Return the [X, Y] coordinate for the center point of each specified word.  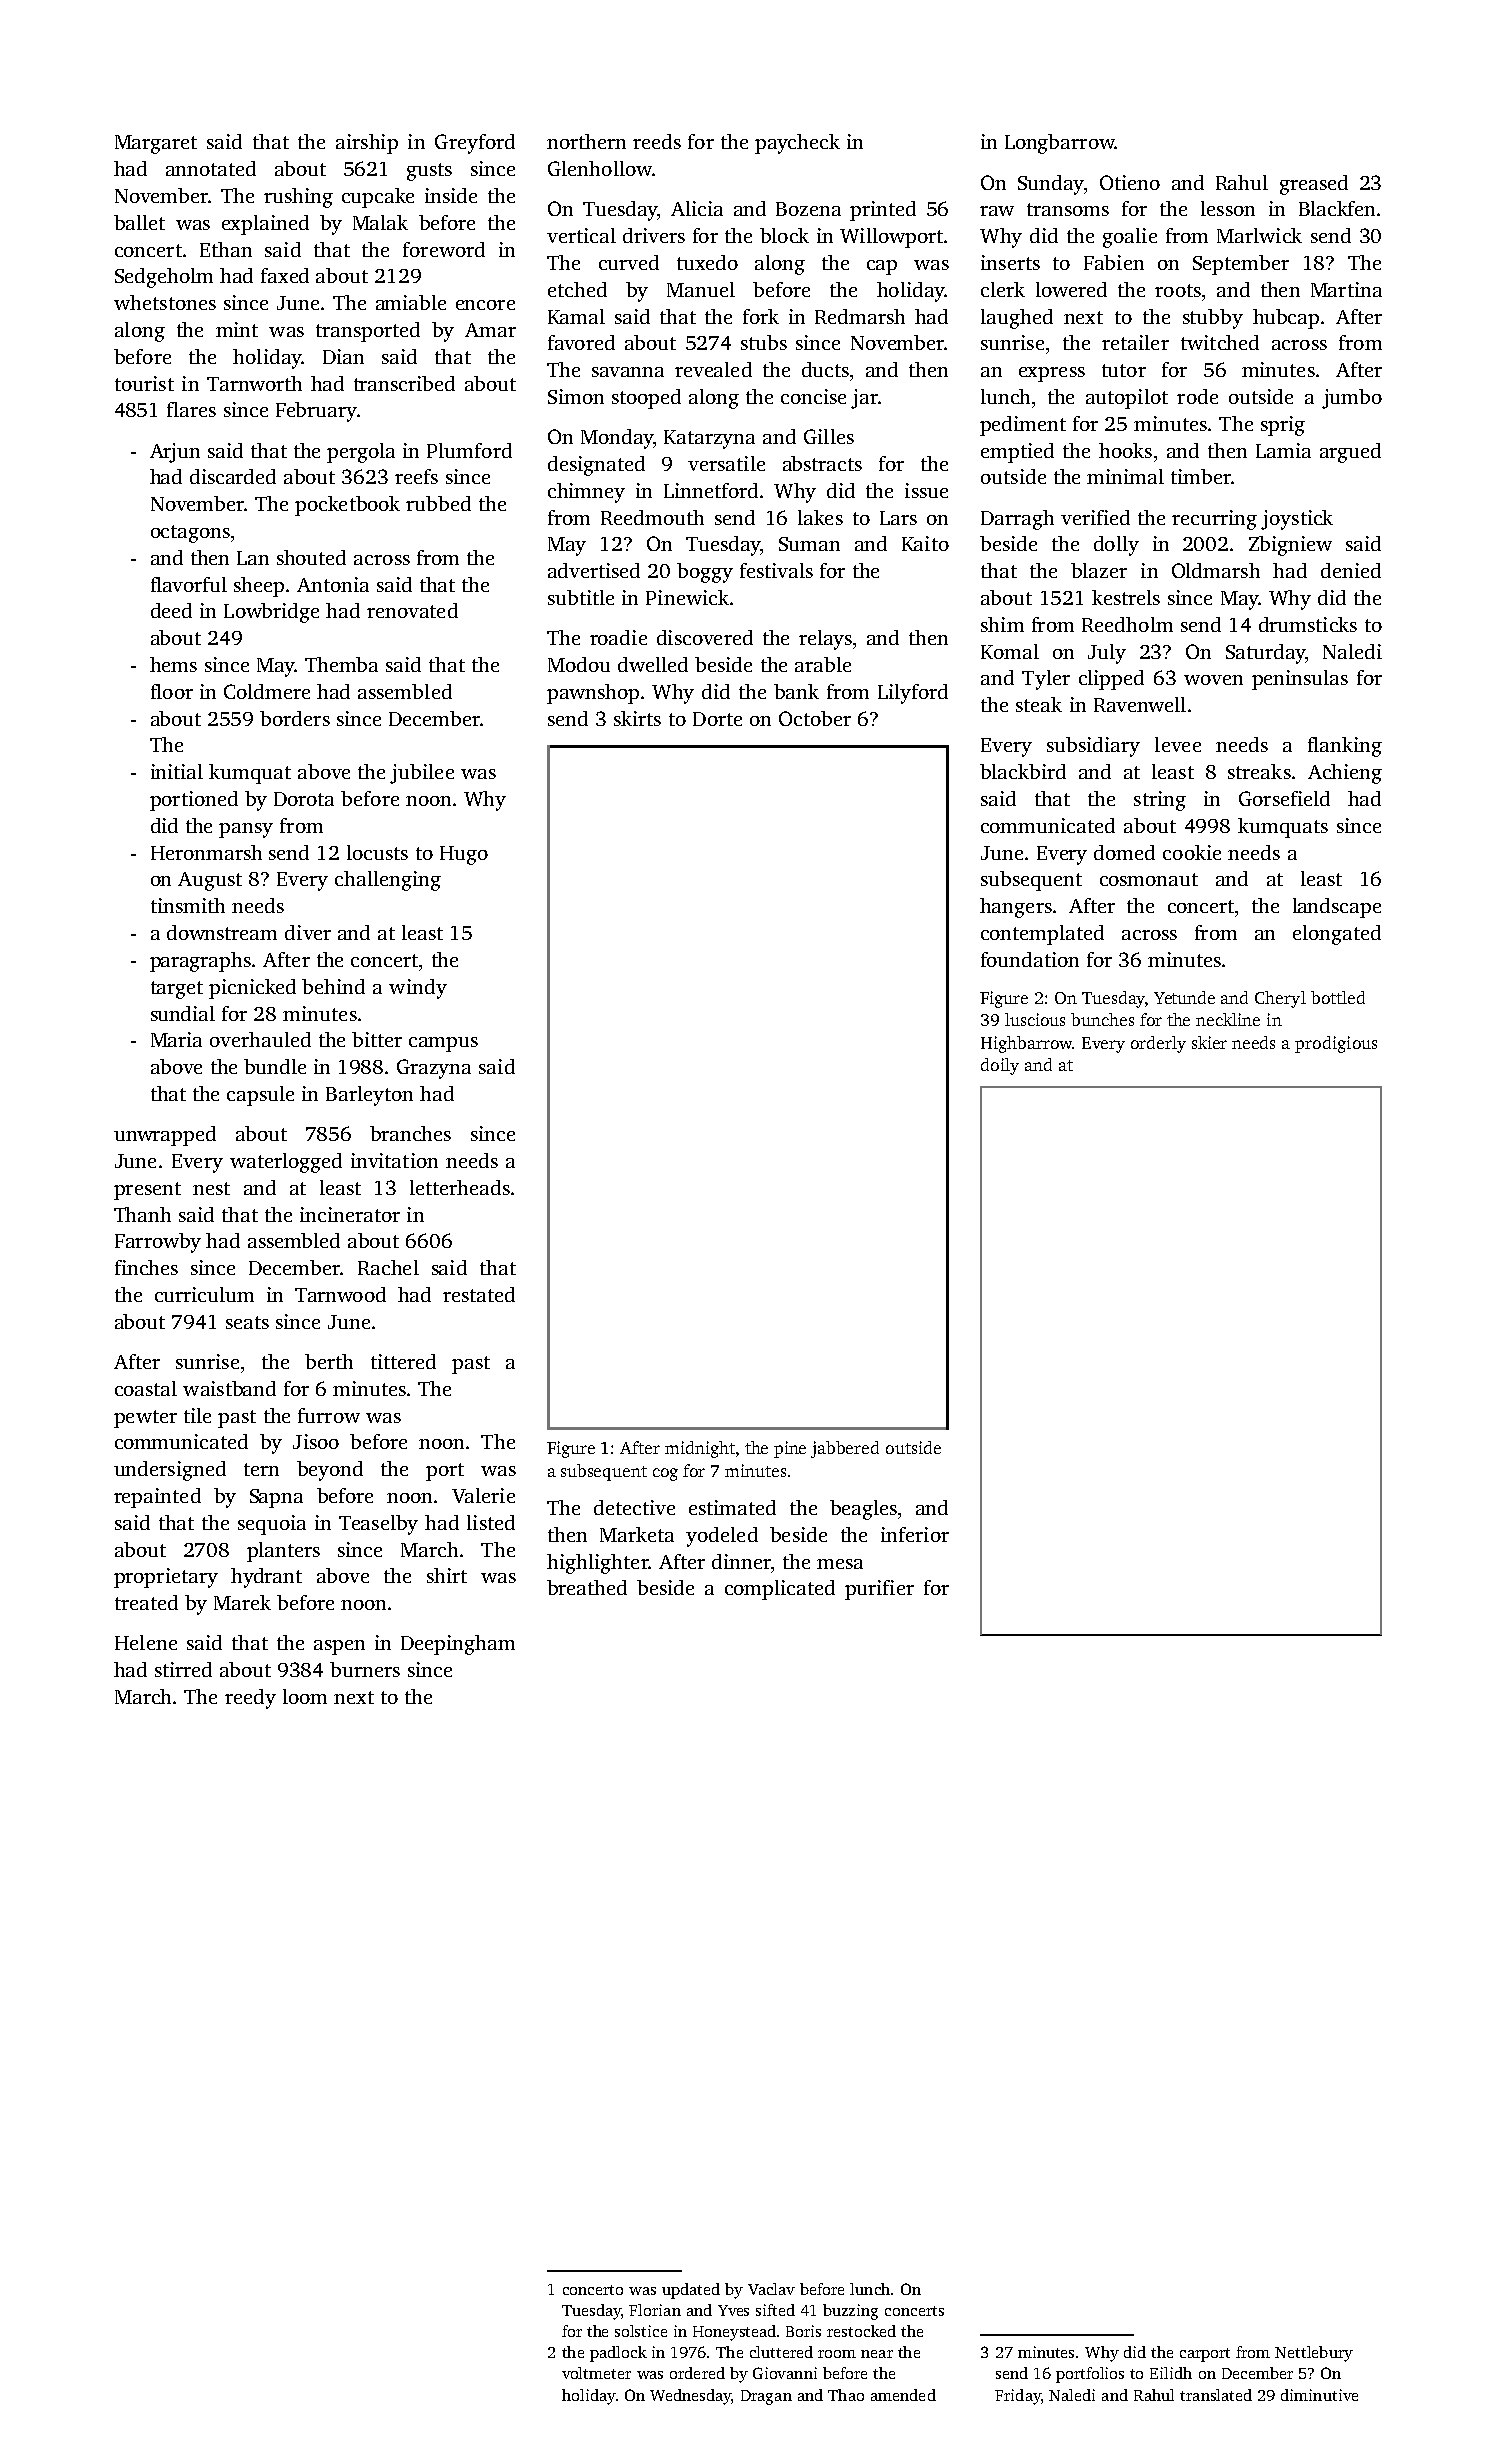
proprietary [166, 1578]
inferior [915, 1534]
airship [367, 144]
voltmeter [596, 2373]
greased [1314, 185]
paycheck [797, 144]
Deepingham [458, 1645]
